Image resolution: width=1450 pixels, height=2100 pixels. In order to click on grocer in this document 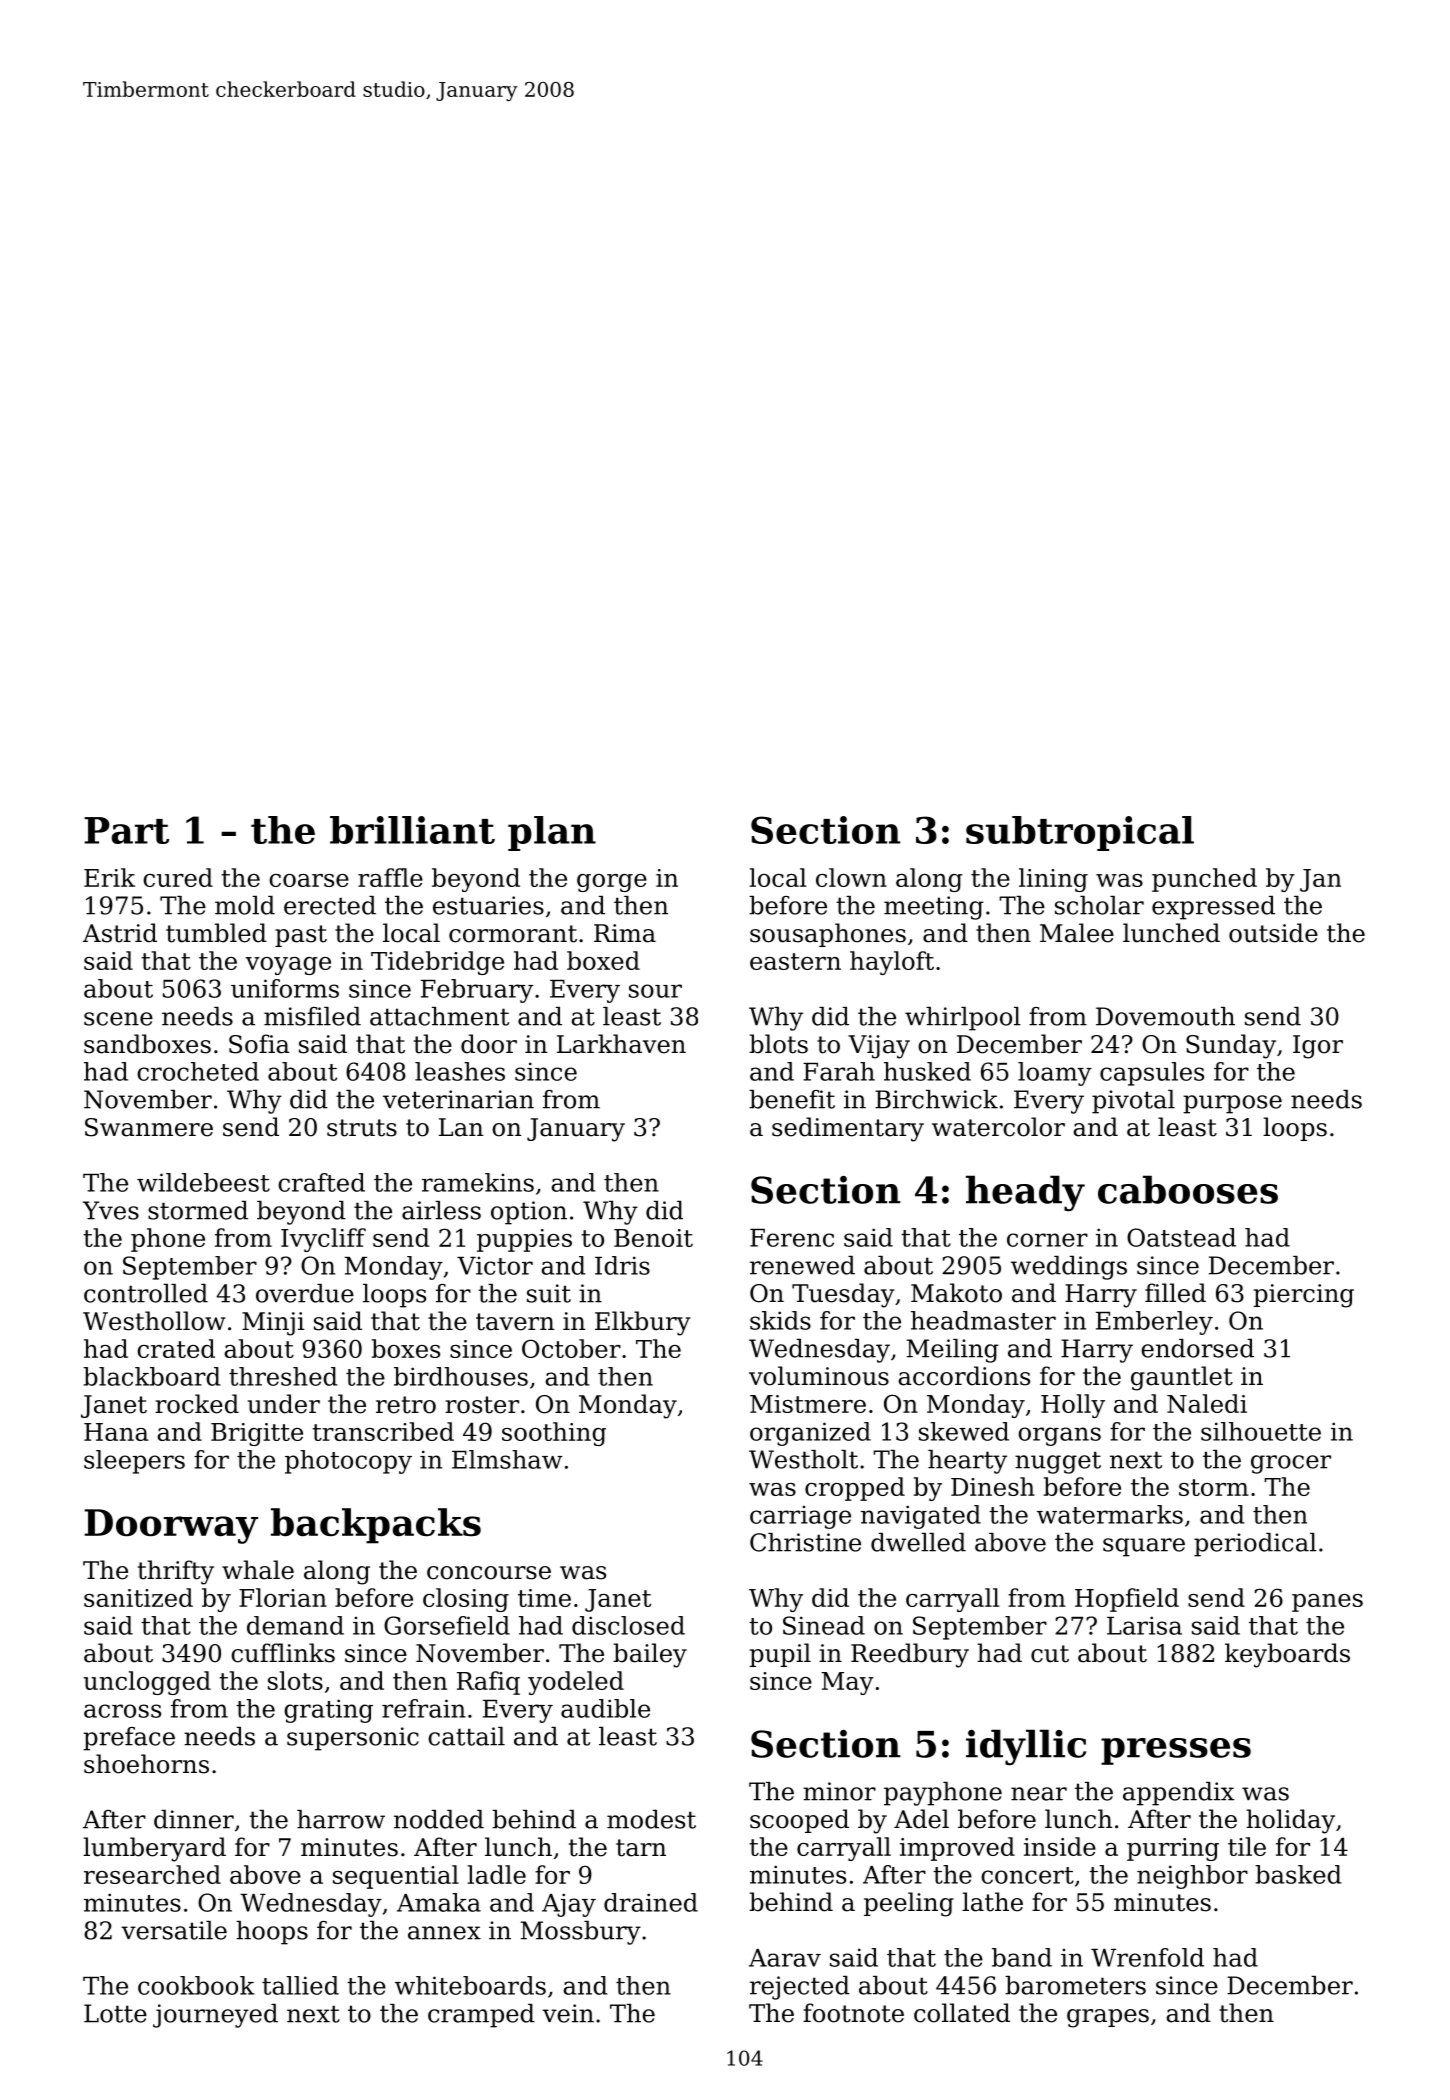, I will do `click(1291, 1464)`.
